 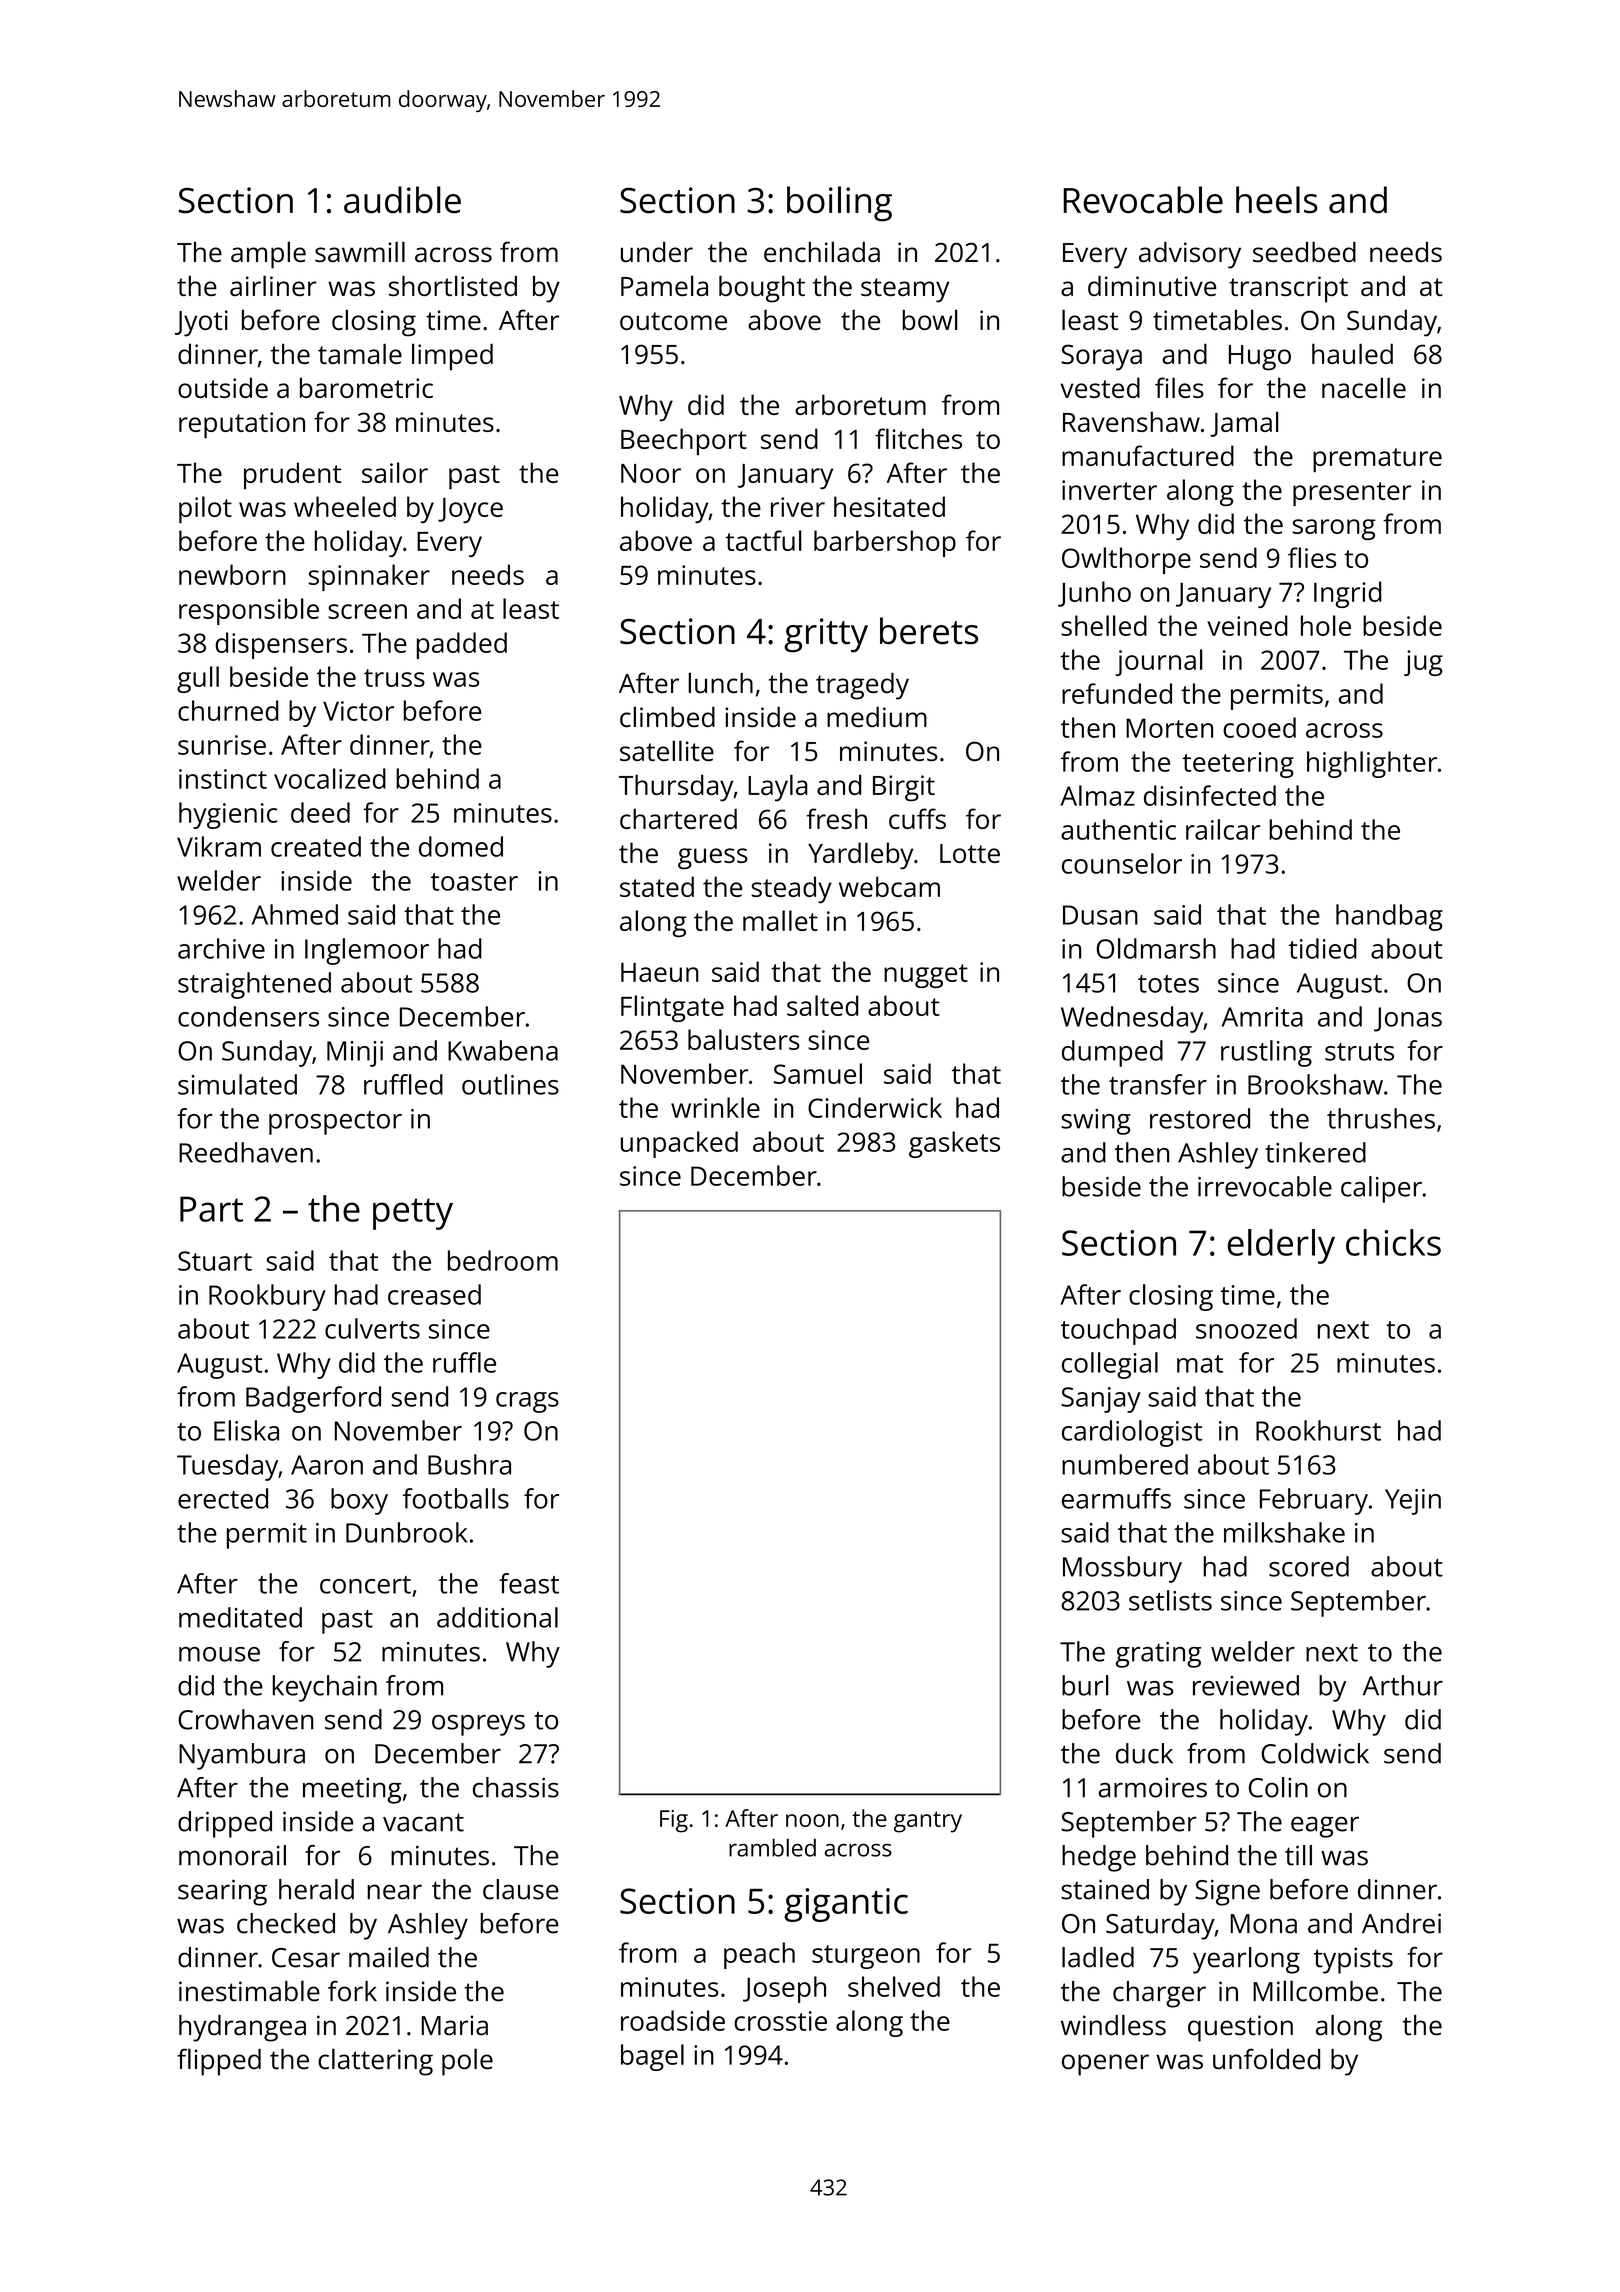 I want to click on audible, so click(x=402, y=200).
